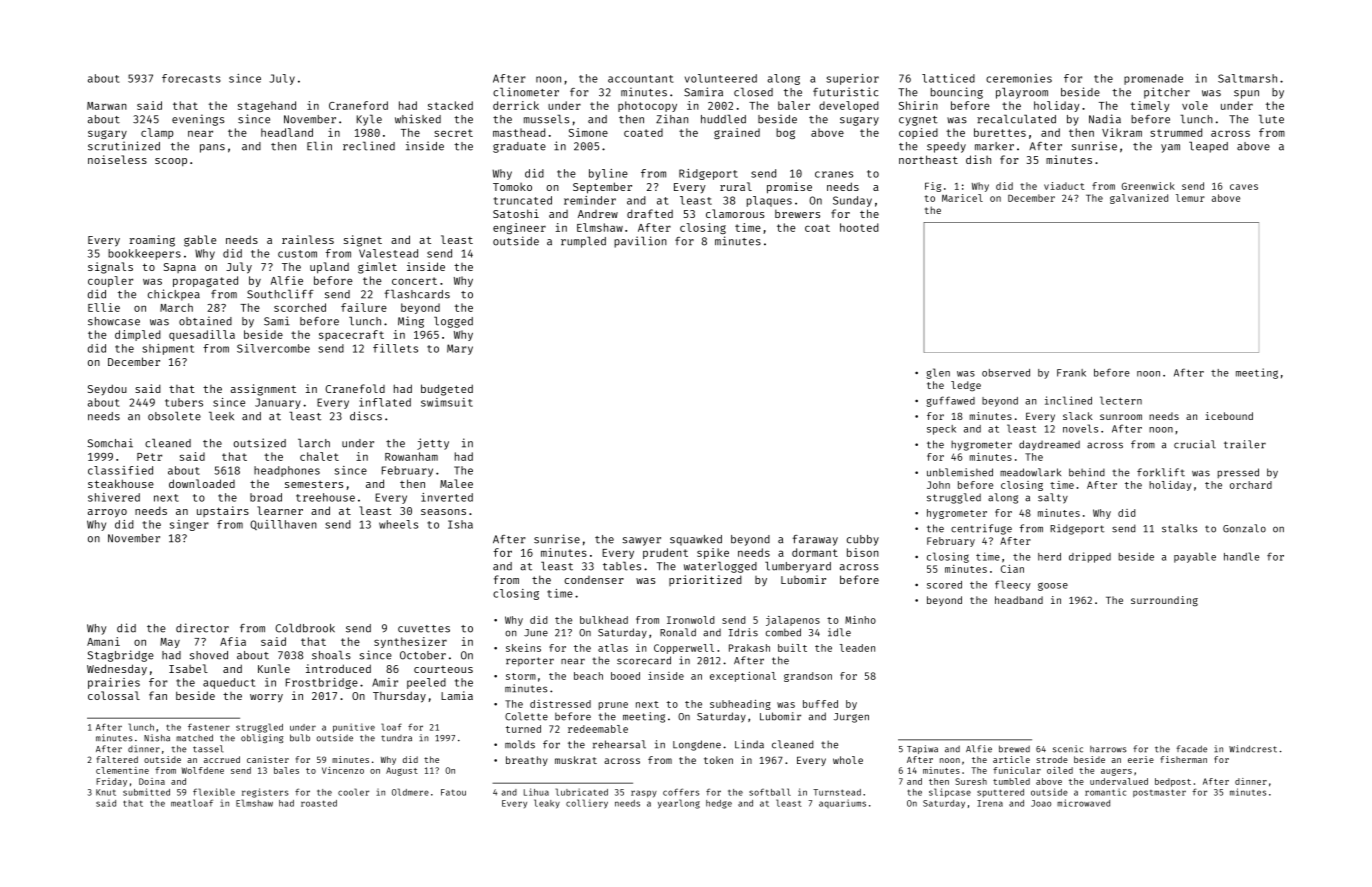 The height and width of the screenshot is (887, 1372). I want to click on Kunle, so click(274, 668).
